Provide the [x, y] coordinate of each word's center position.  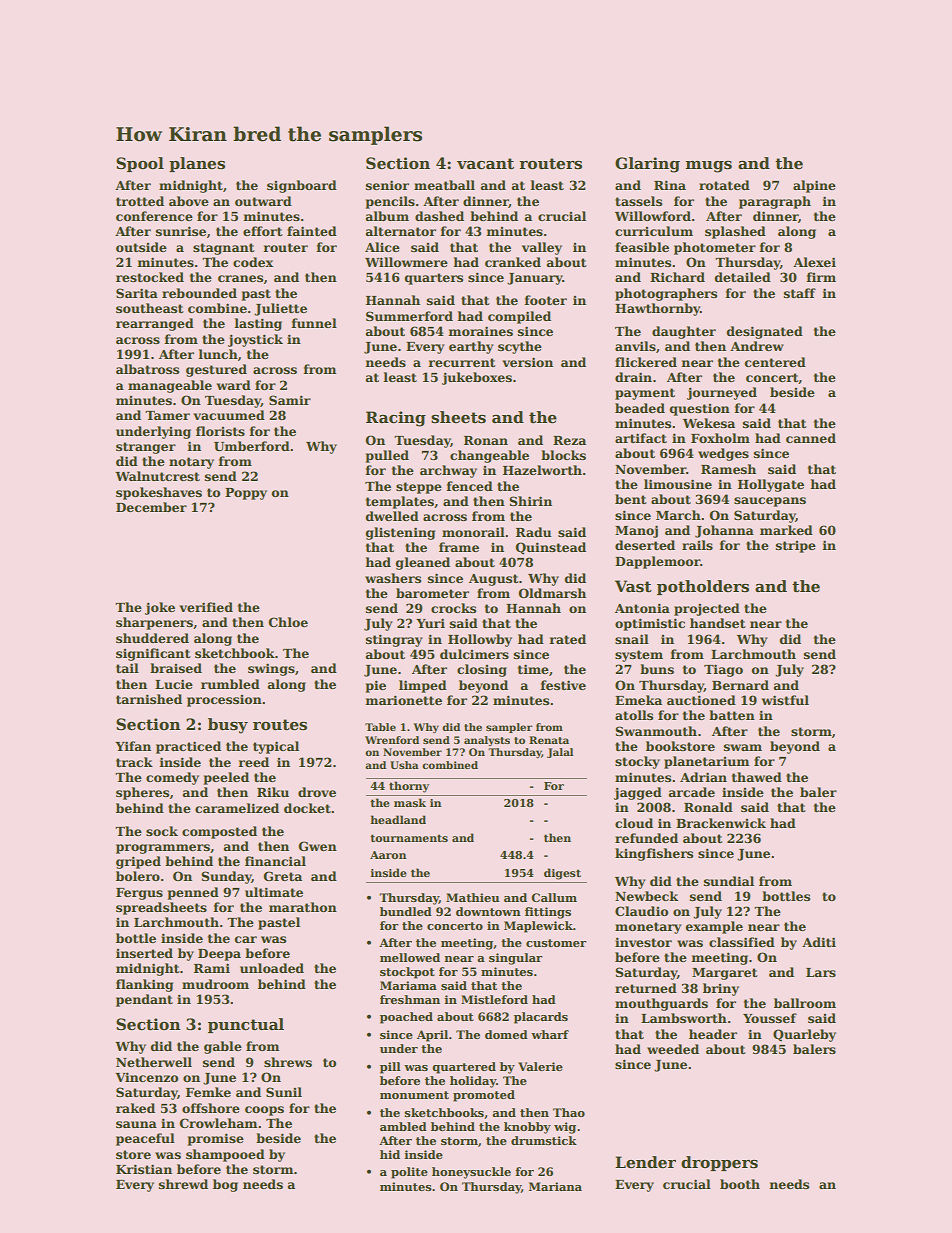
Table [380, 727]
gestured [216, 370]
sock [162, 831]
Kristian [144, 1169]
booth [740, 1184]
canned [811, 438]
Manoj [636, 531]
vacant [485, 163]
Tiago [723, 670]
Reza [569, 440]
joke [160, 608]
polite [409, 1173]
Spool [140, 164]
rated [567, 639]
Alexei [814, 262]
